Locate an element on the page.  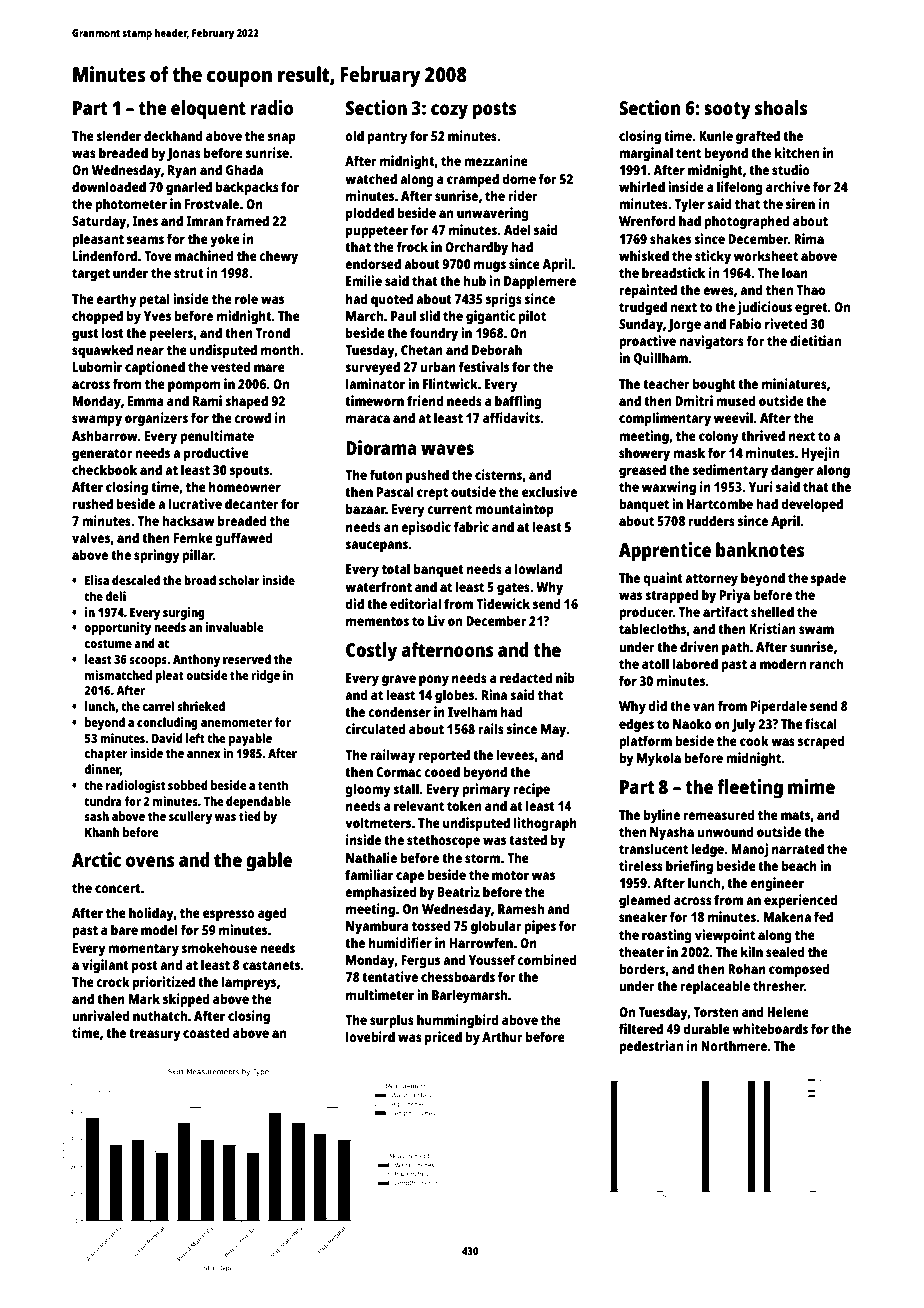
scraped is located at coordinates (821, 742).
